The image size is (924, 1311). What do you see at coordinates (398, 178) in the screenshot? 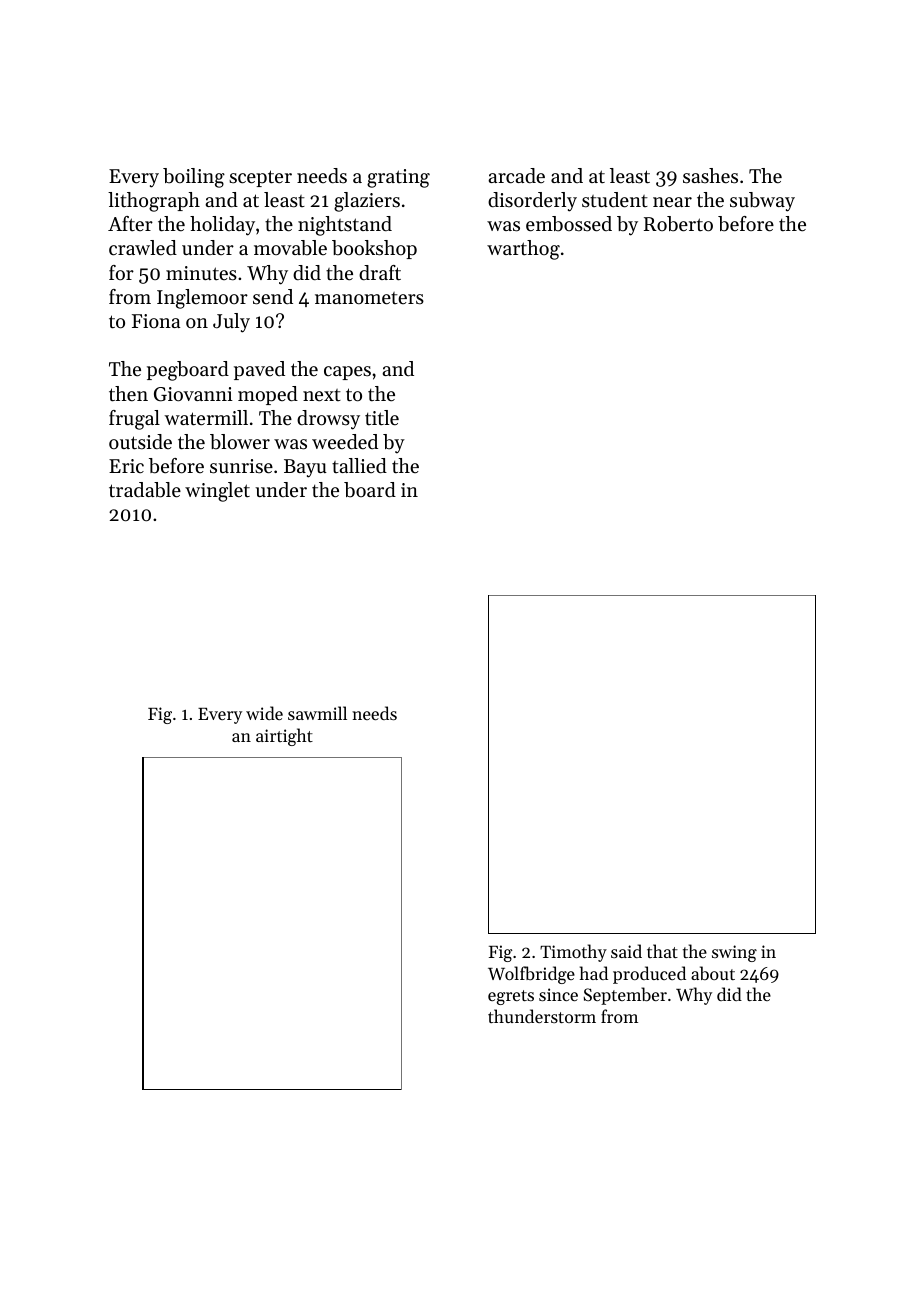
I see `grating` at bounding box center [398, 178].
